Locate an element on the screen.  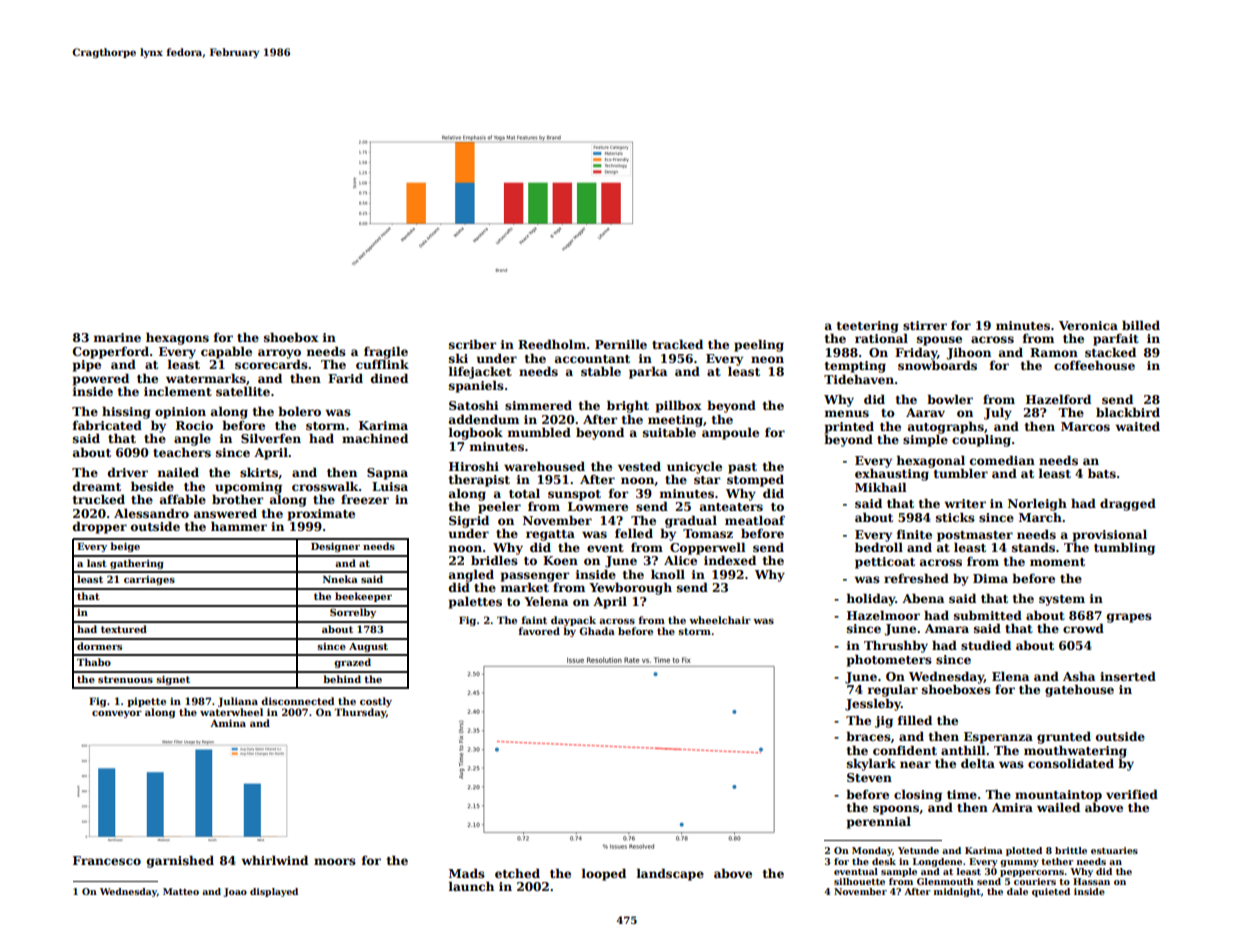
Amina is located at coordinates (228, 723).
